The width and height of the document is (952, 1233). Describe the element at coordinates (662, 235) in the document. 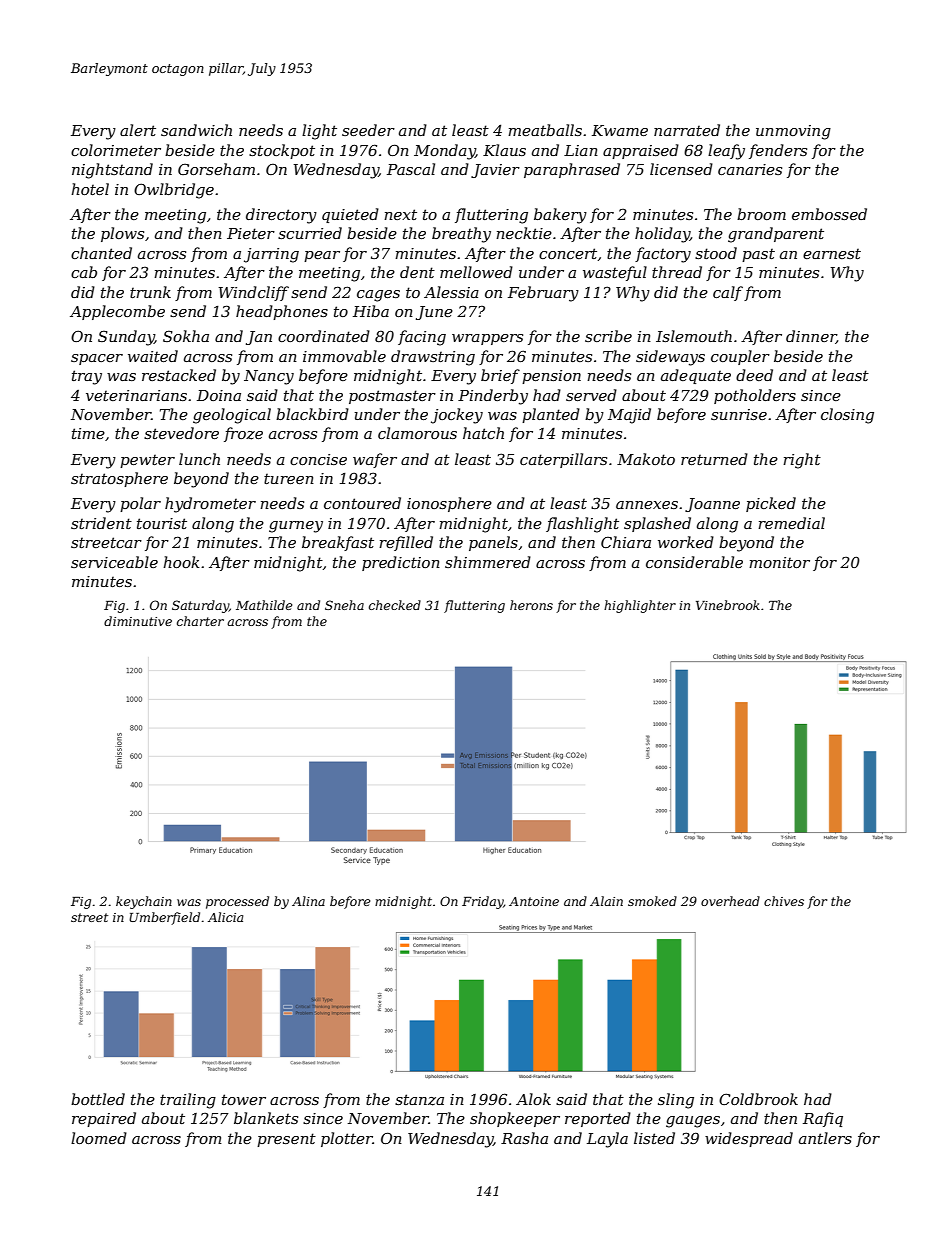

I see `holiday` at that location.
